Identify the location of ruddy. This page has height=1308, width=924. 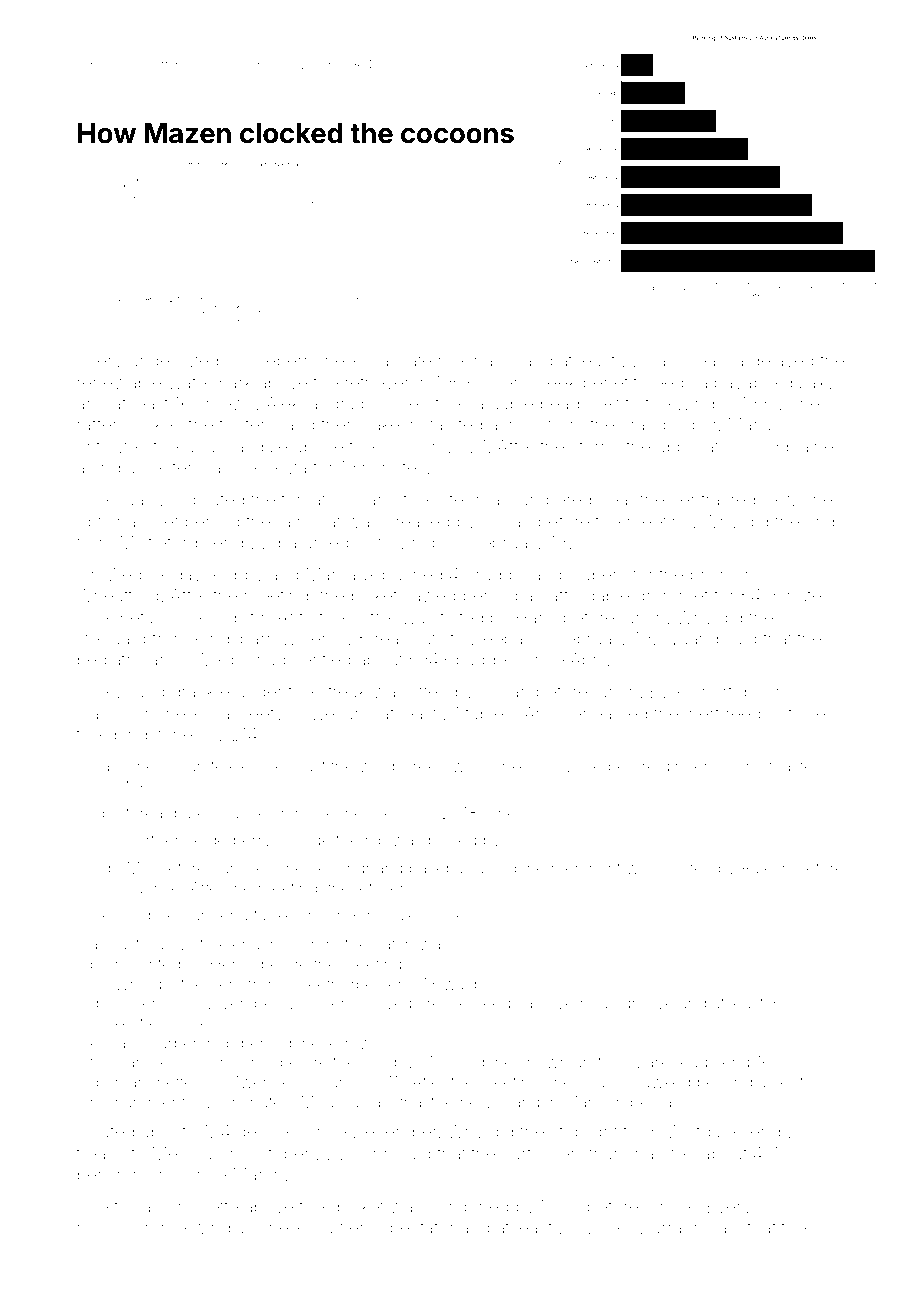
(499, 576).
